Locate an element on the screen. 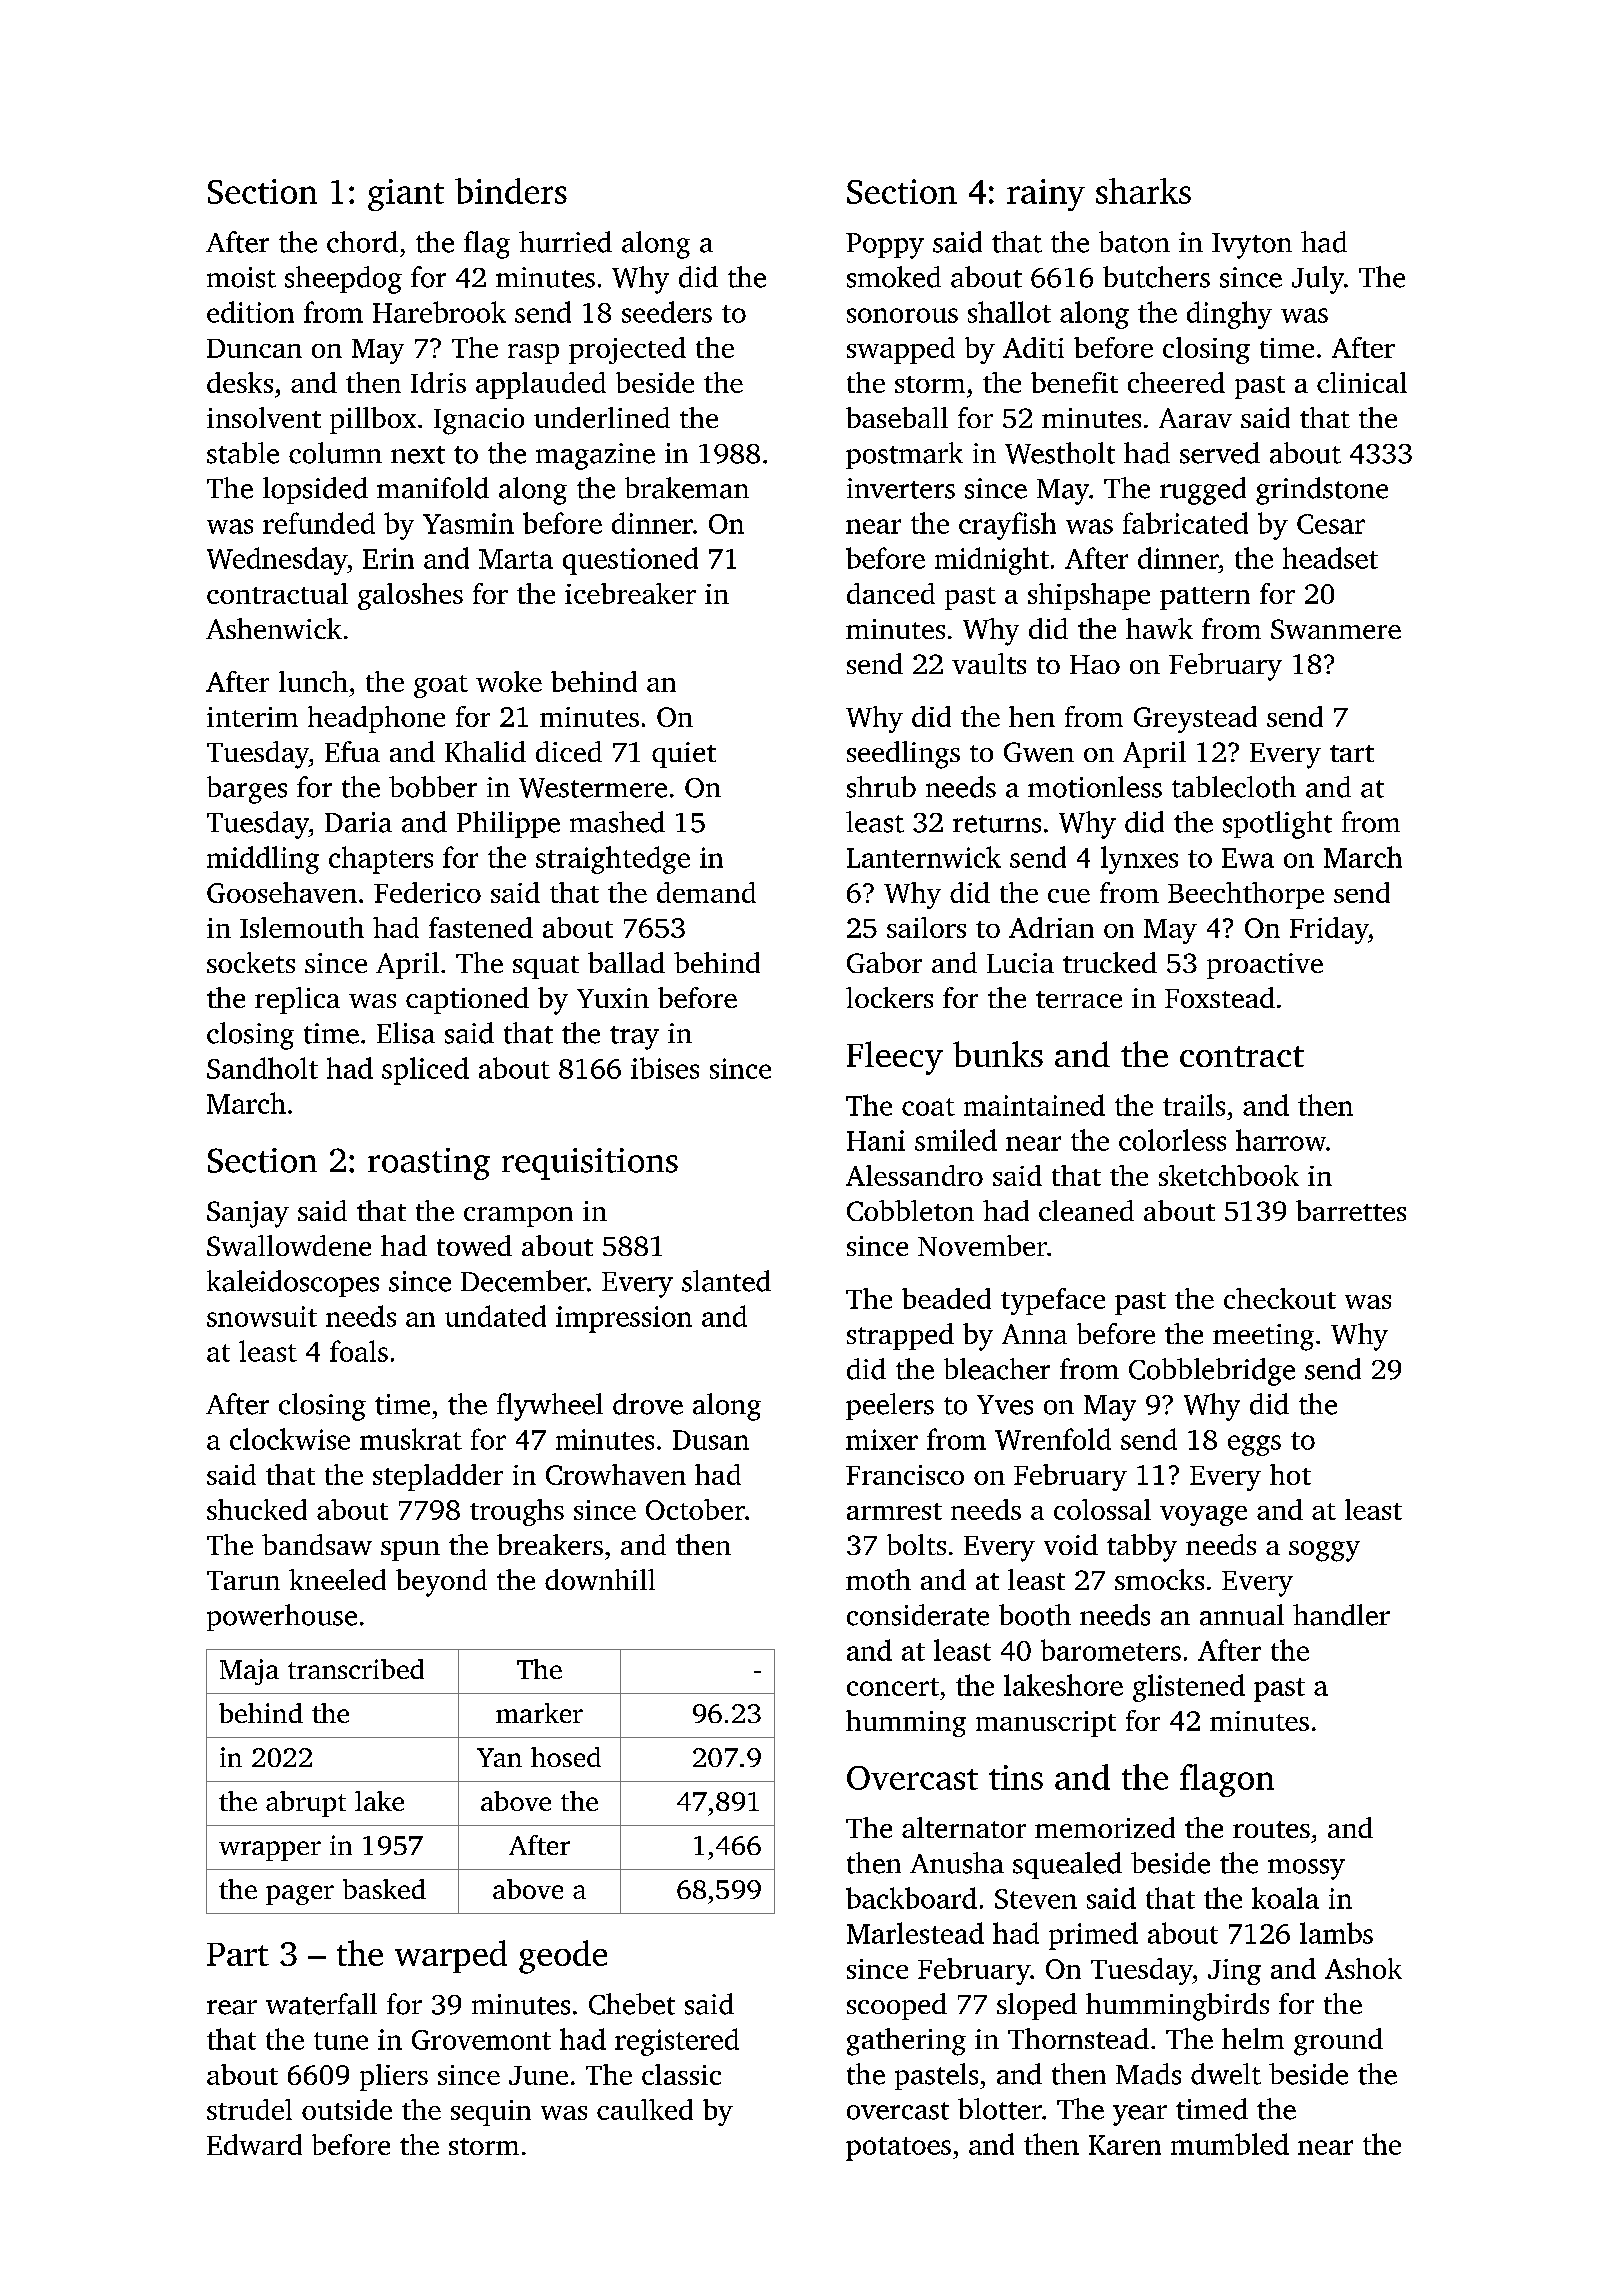 The width and height of the screenshot is (1620, 2292). sharks is located at coordinates (1143, 191).
